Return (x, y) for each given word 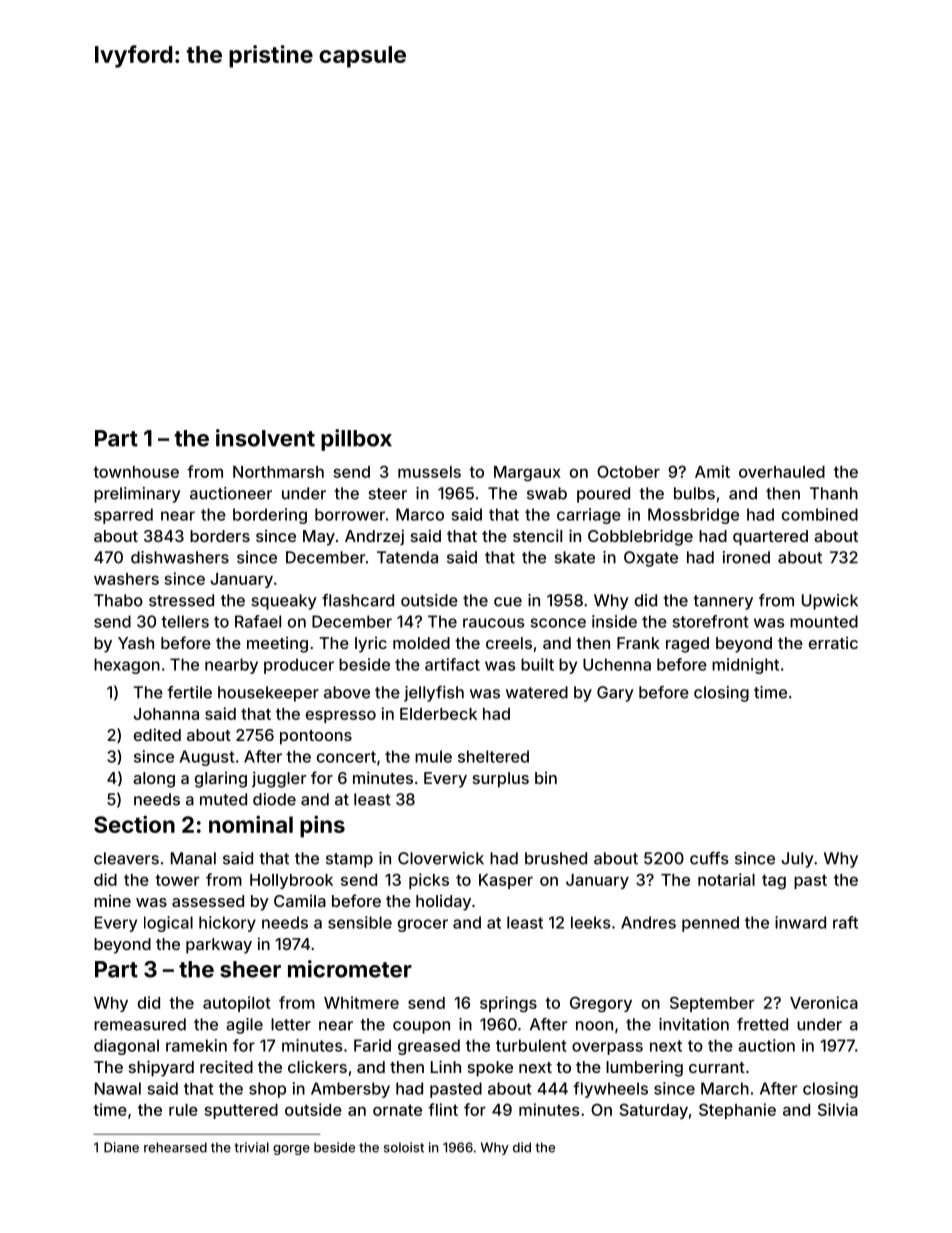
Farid (372, 1045)
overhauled (782, 472)
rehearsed (175, 1147)
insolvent (265, 438)
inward (800, 922)
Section (134, 824)
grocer (423, 925)
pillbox (356, 440)
